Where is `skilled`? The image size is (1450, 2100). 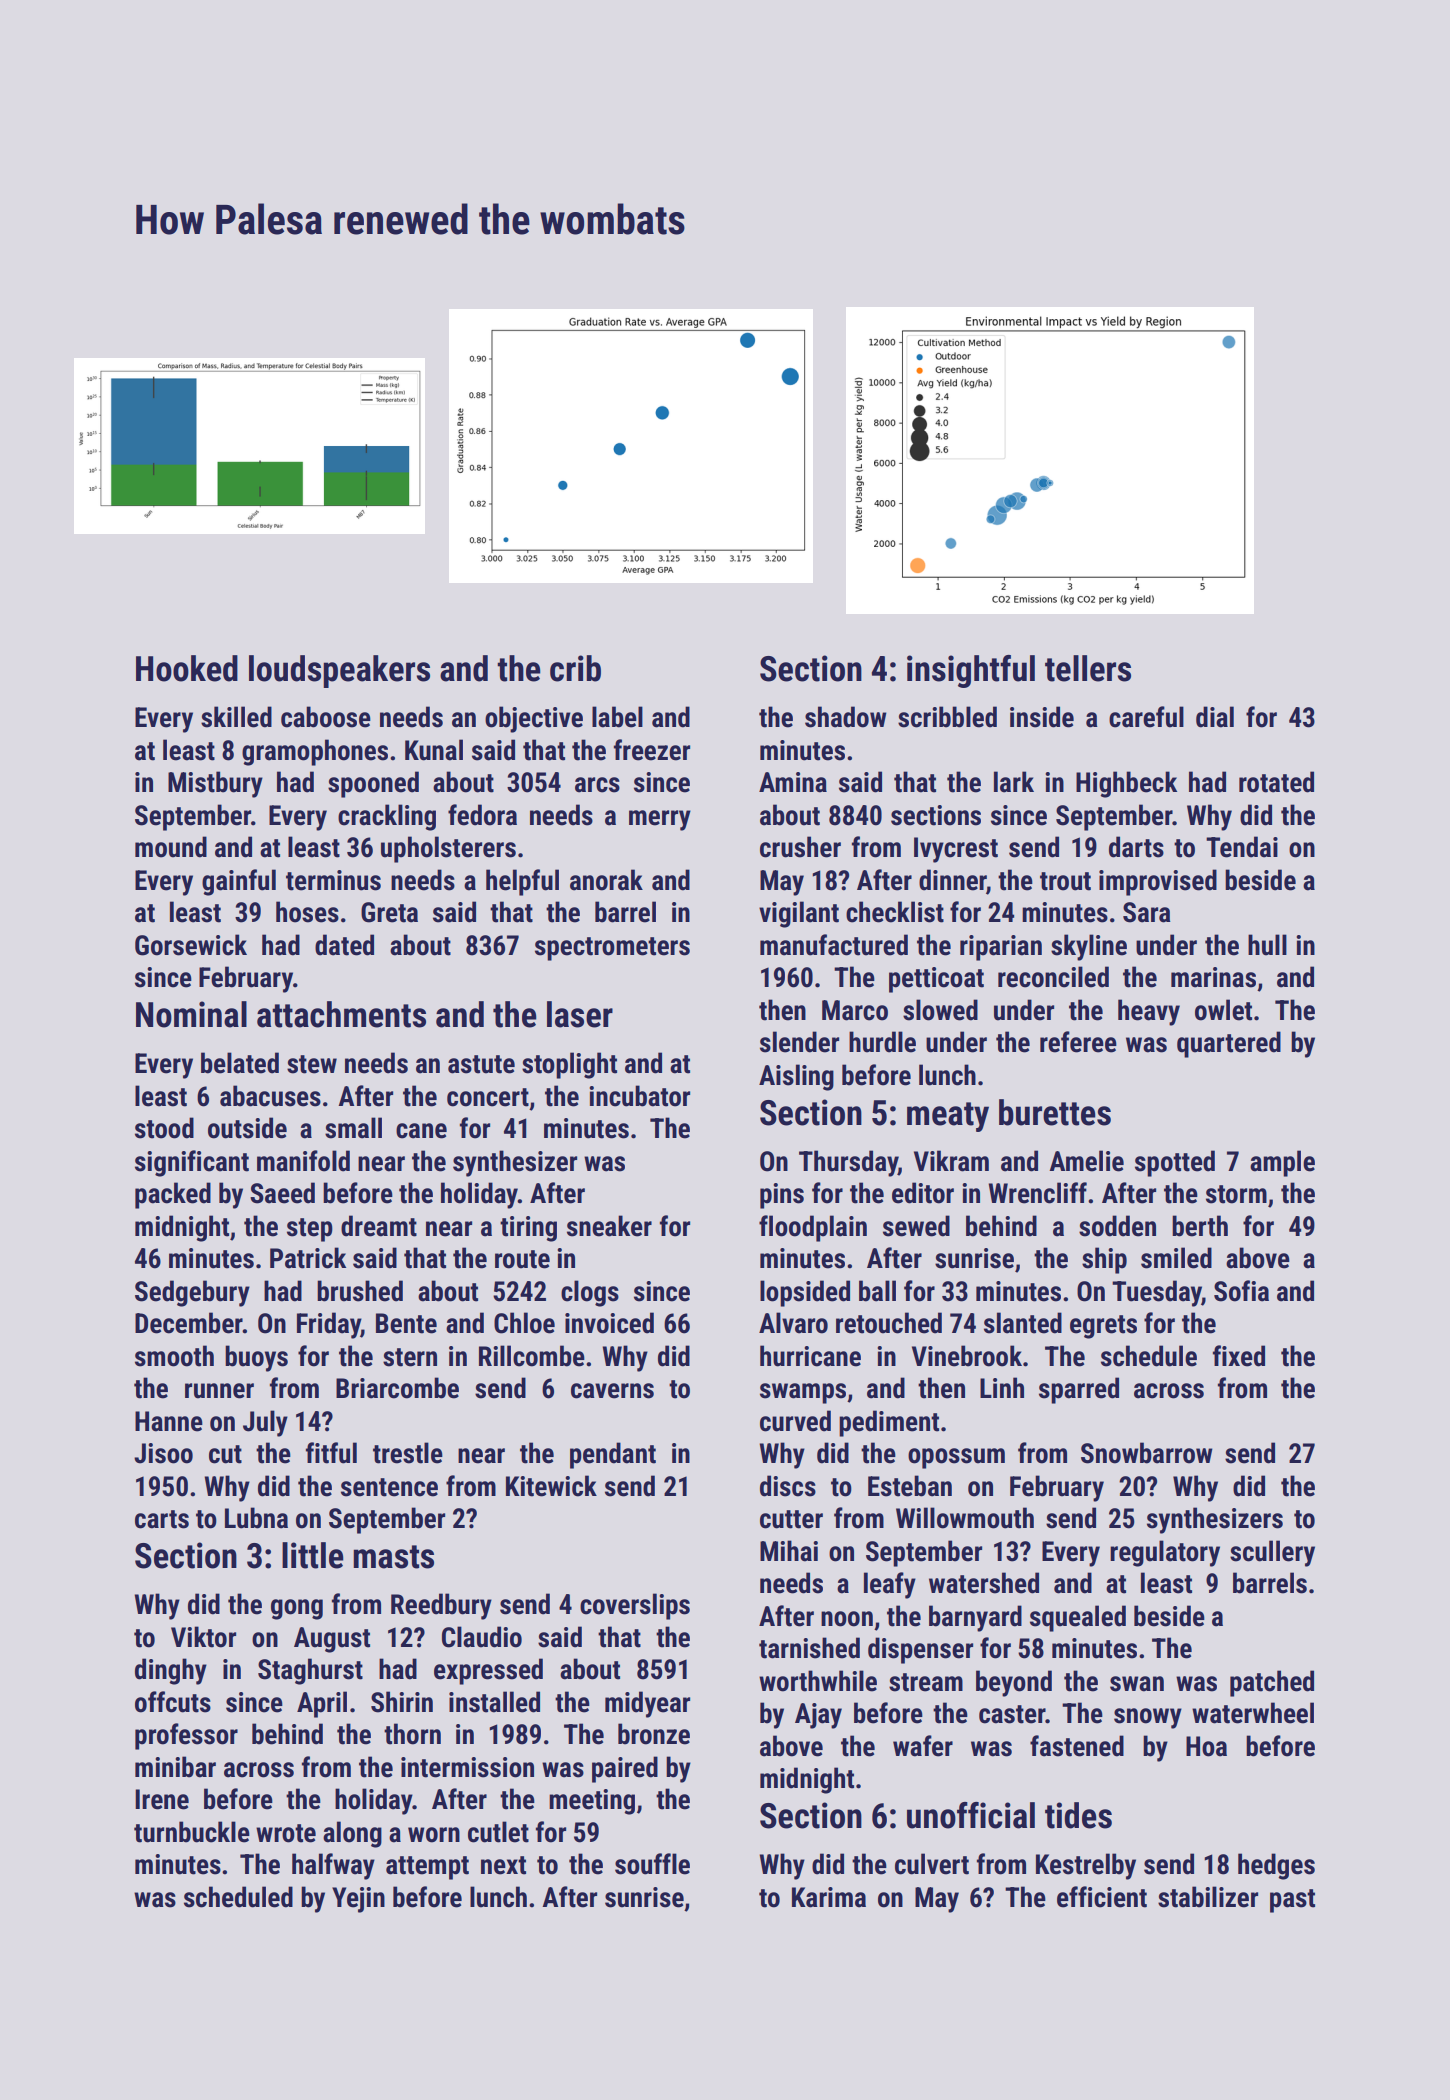 skilled is located at coordinates (236, 717).
